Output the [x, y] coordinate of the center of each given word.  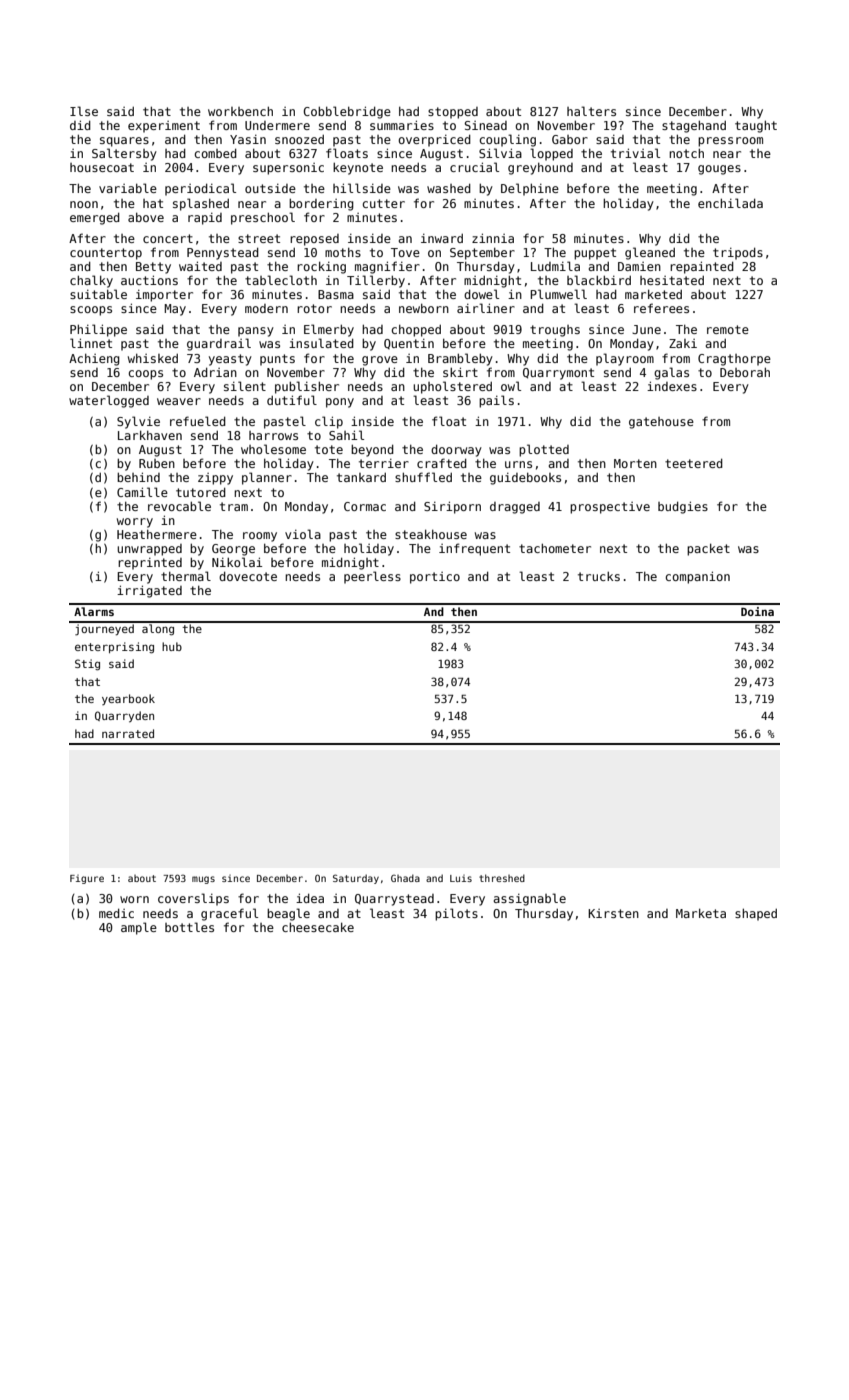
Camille [142, 492]
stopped [453, 113]
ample [139, 928]
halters [591, 111]
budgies [683, 507]
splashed [201, 204]
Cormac [365, 506]
